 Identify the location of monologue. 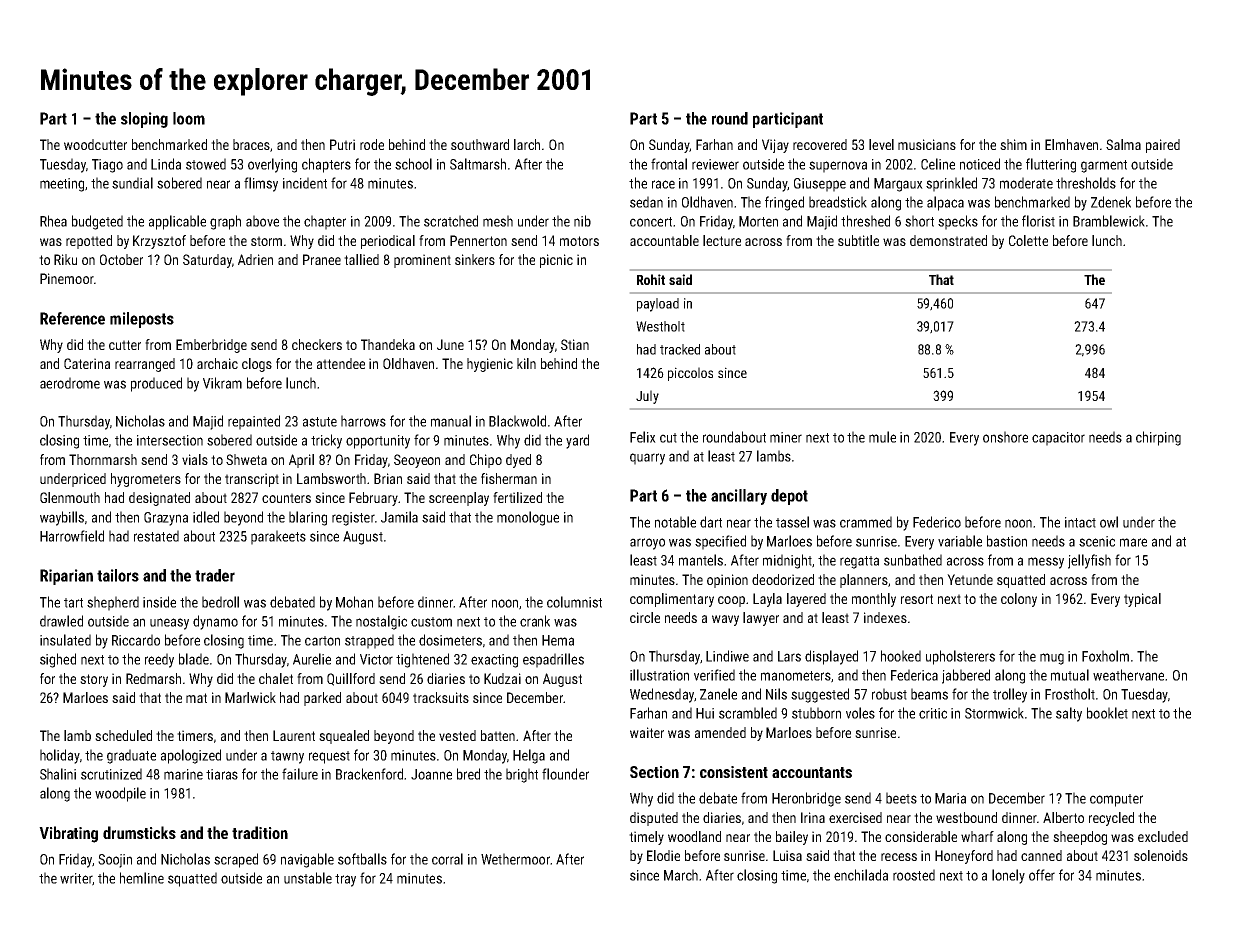
(528, 518).
